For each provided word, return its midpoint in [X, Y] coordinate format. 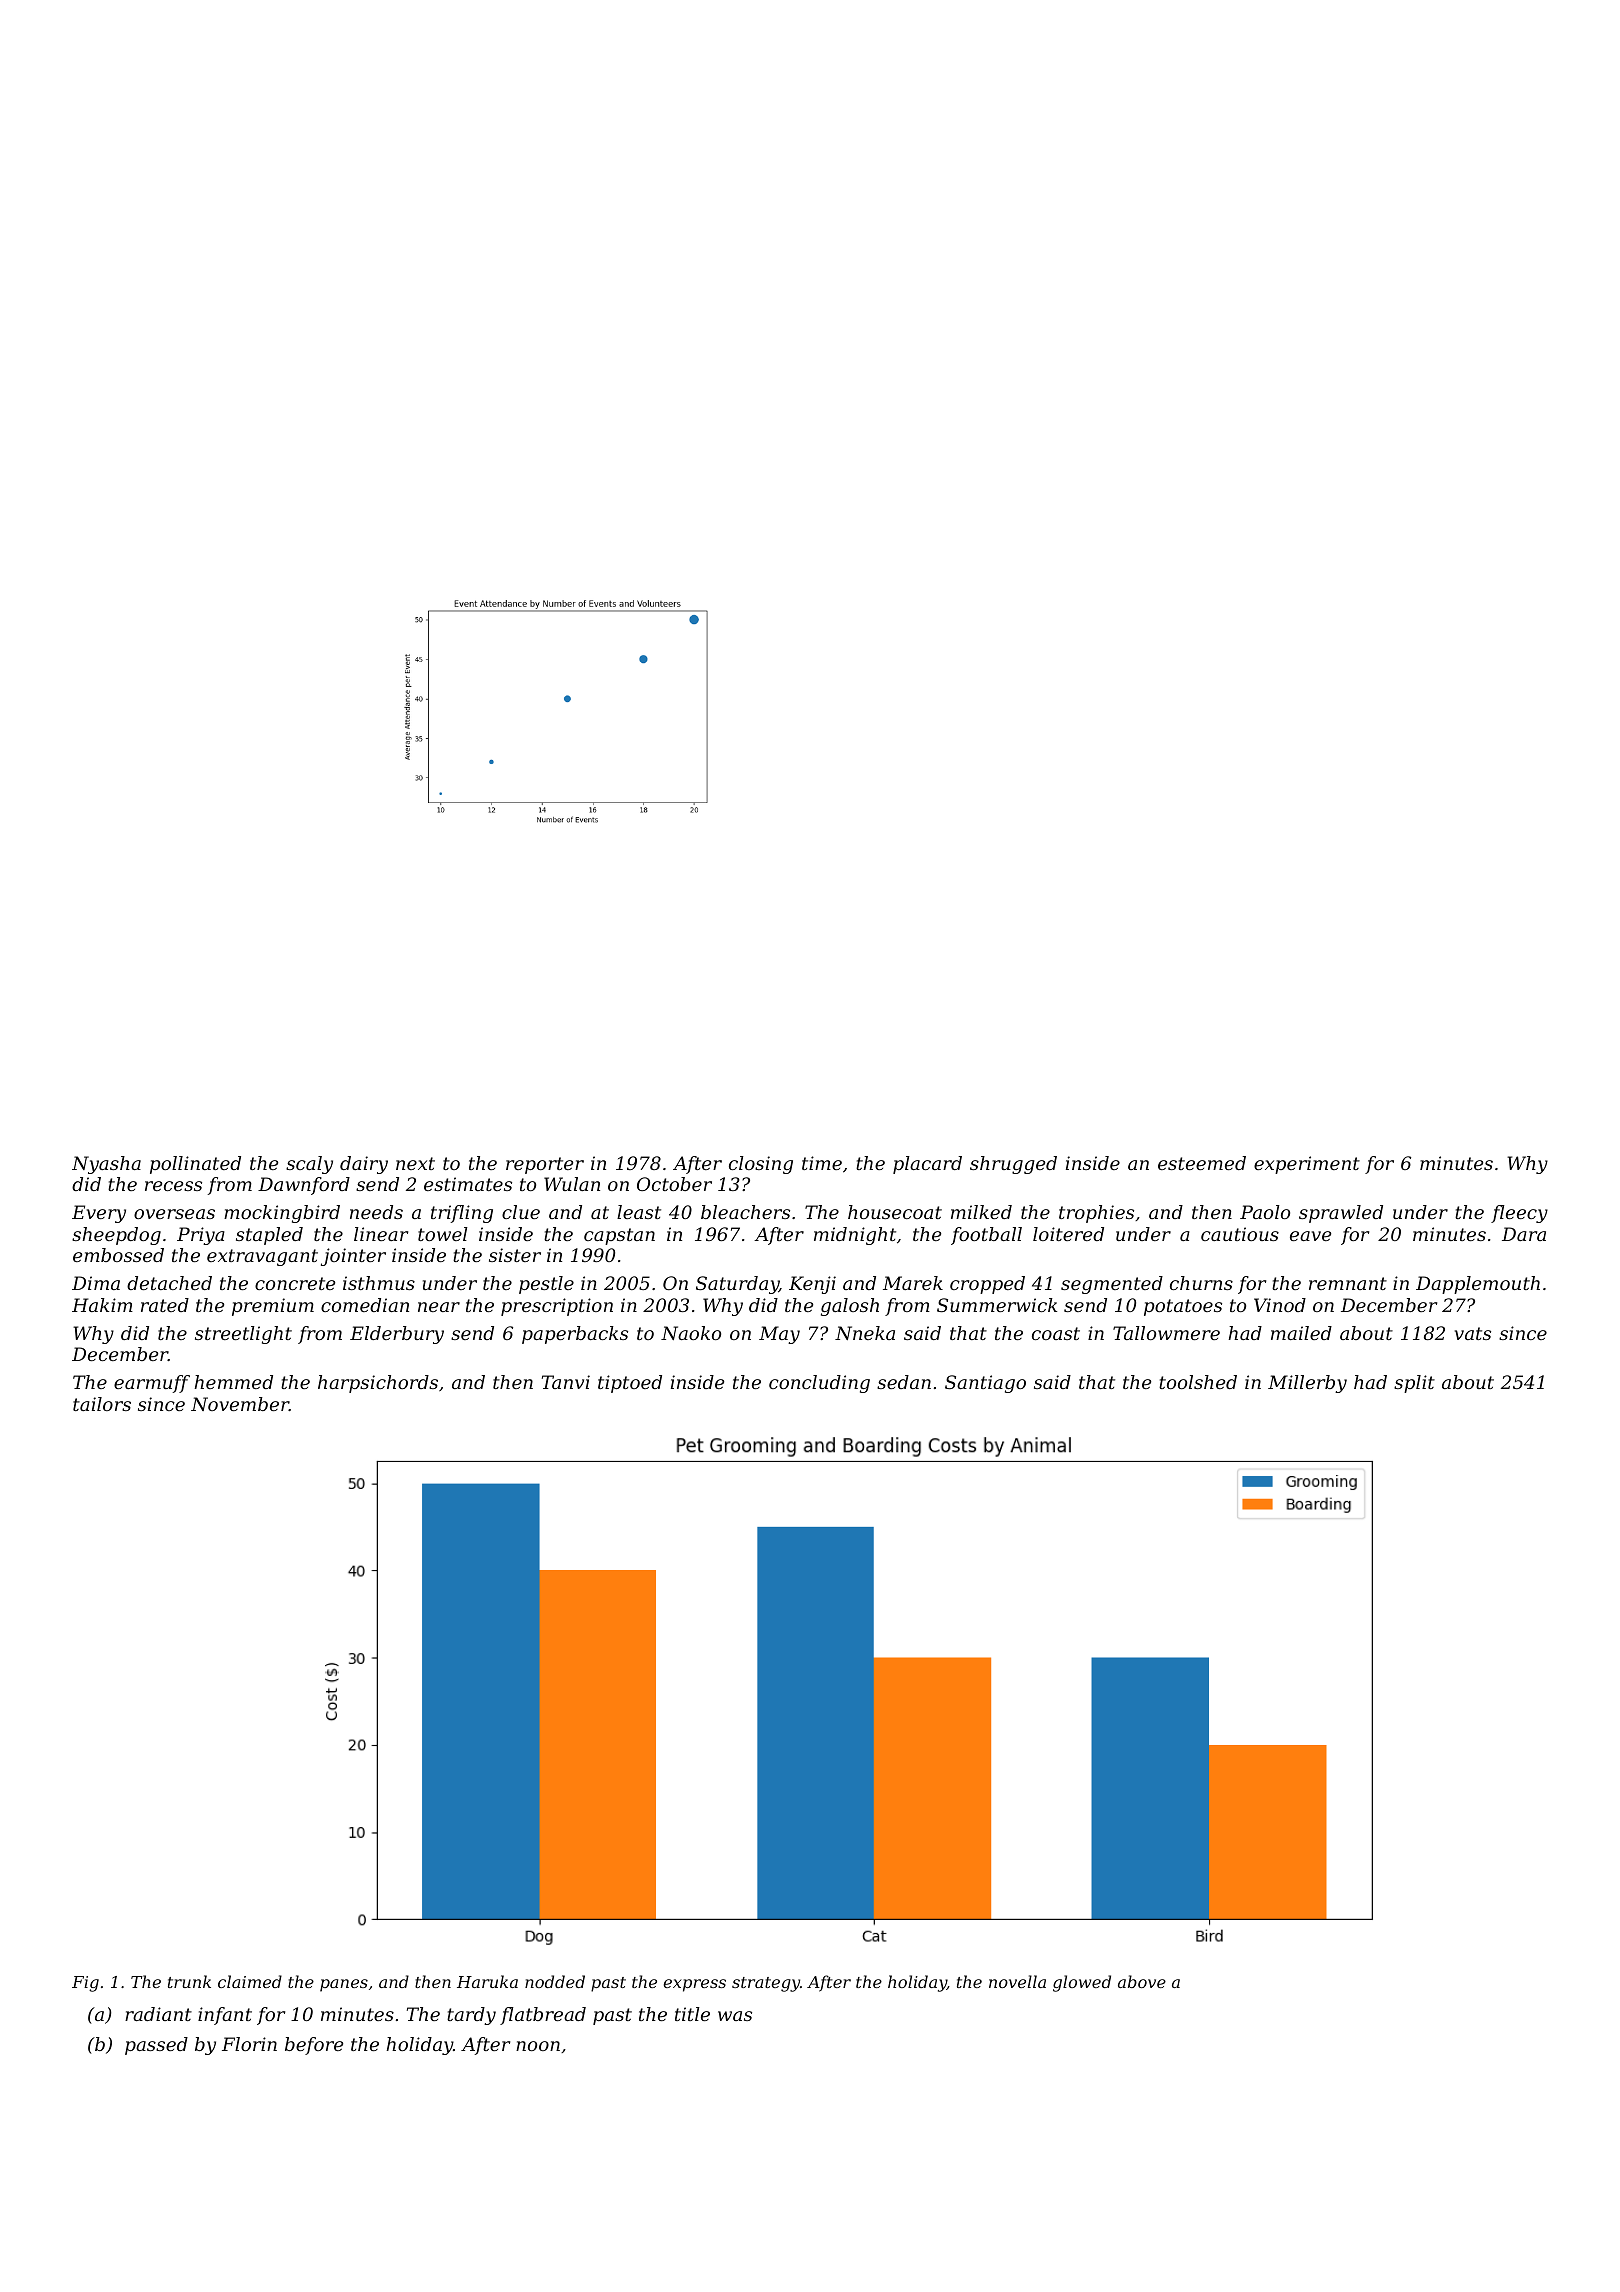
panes [344, 1985]
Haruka [487, 1981]
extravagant [262, 1257]
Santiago [985, 1384]
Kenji [812, 1285]
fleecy [1519, 1214]
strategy [766, 1984]
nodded [555, 1981]
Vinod [1280, 1305]
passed [156, 2046]
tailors [102, 1404]
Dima [96, 1283]
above [1142, 1981]
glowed [1082, 1983]
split [1414, 1384]
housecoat [895, 1212]
